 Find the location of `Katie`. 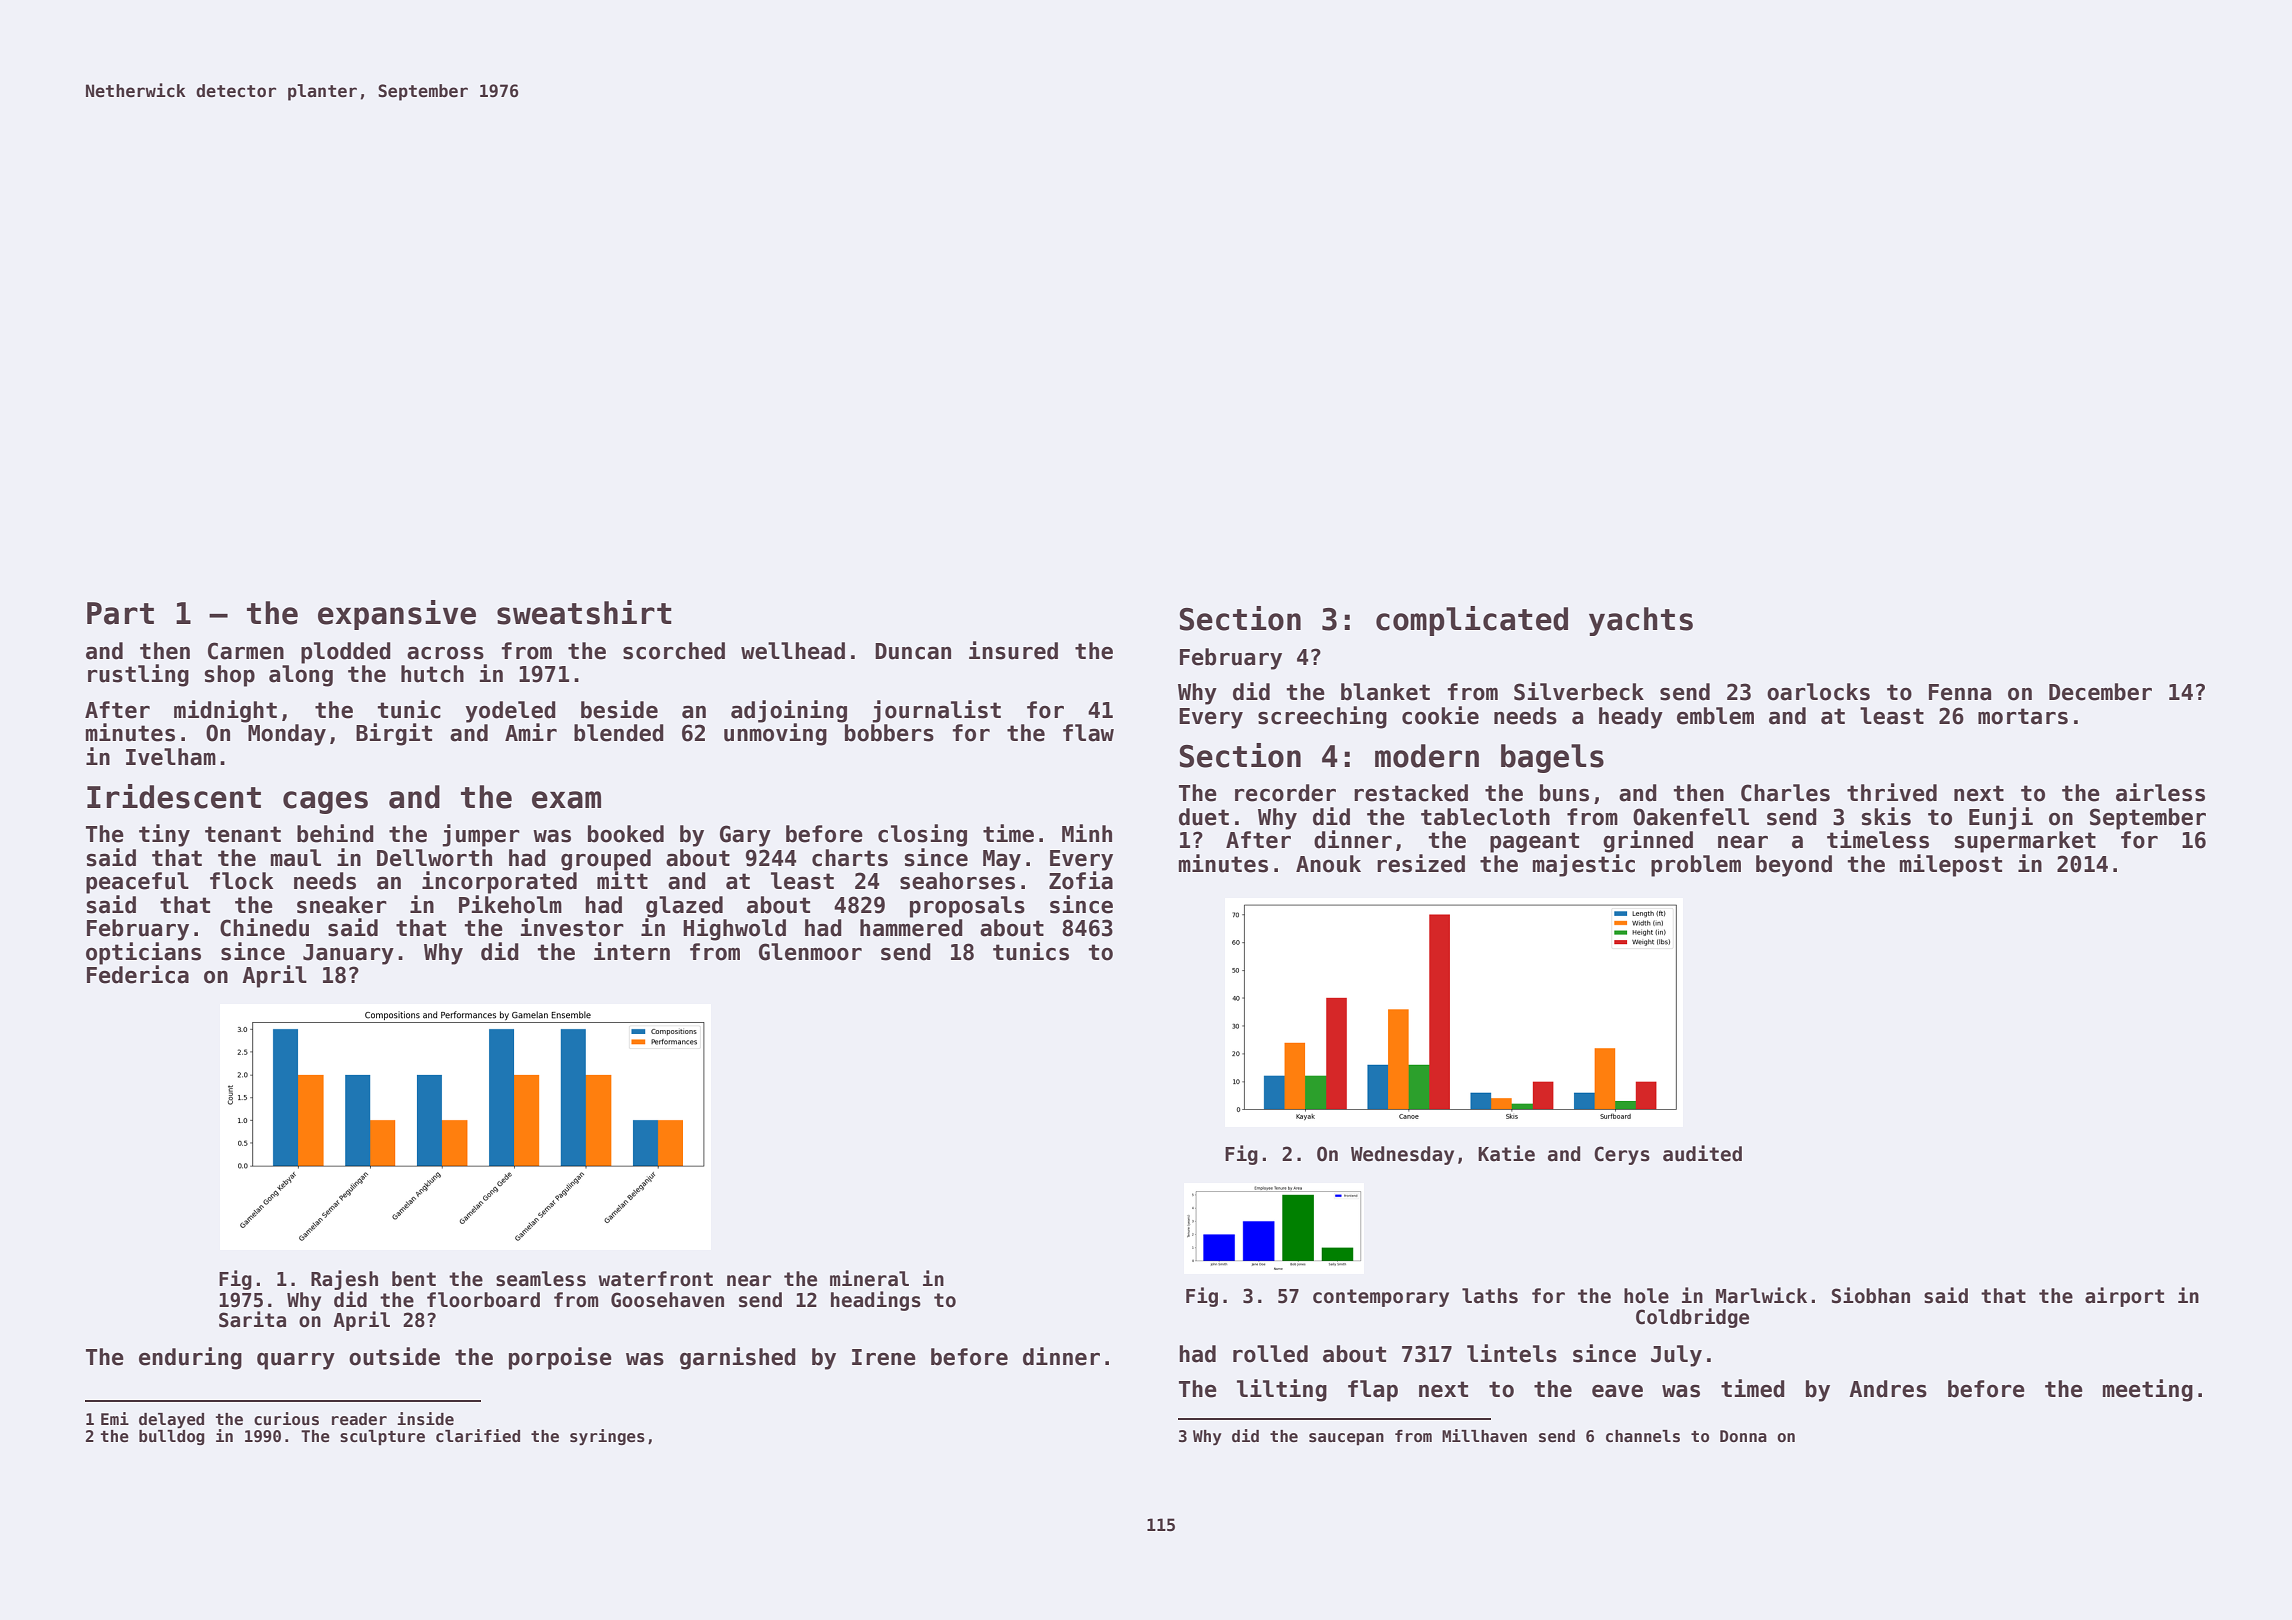

Katie is located at coordinates (1506, 1153).
